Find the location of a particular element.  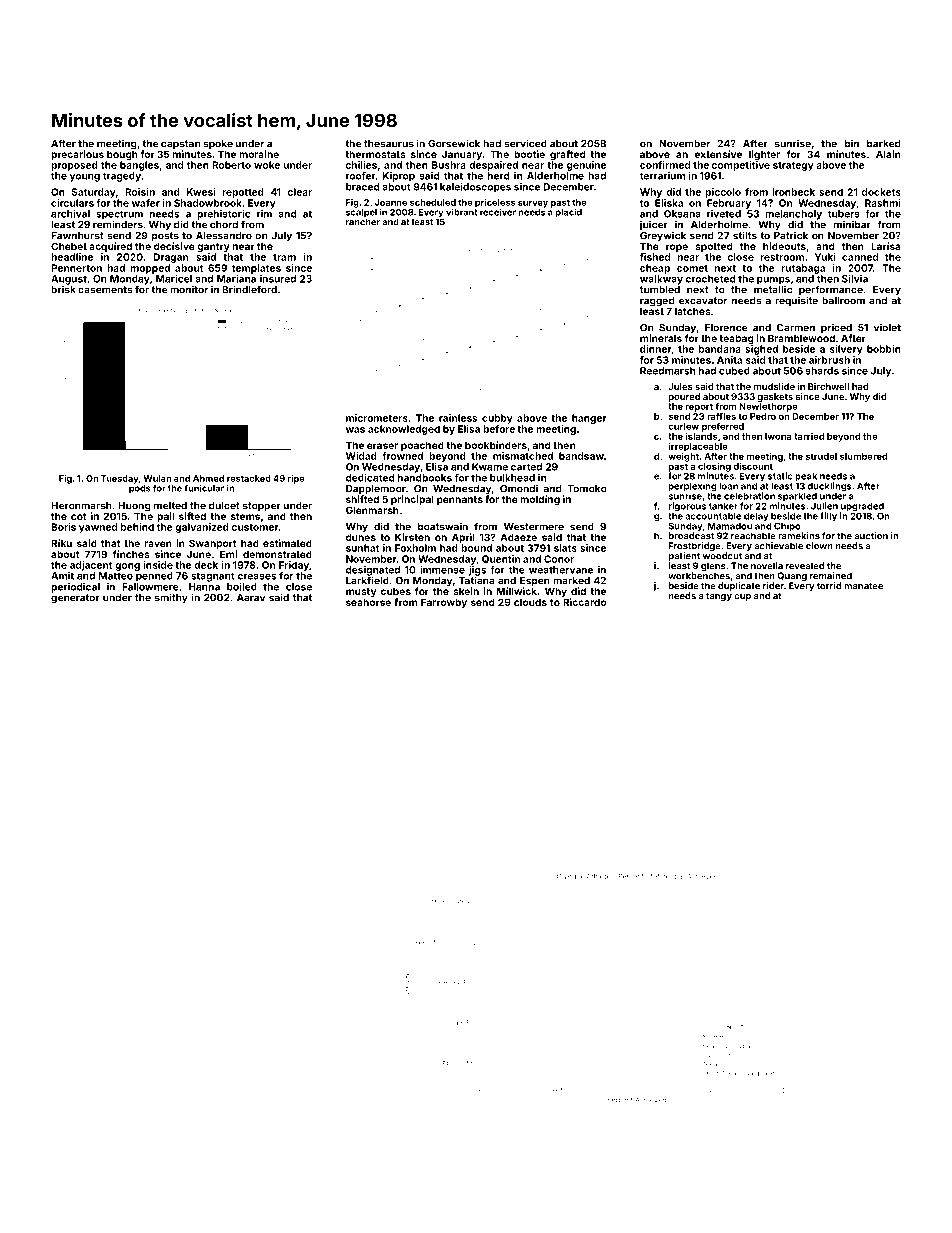

capstan is located at coordinates (180, 145).
